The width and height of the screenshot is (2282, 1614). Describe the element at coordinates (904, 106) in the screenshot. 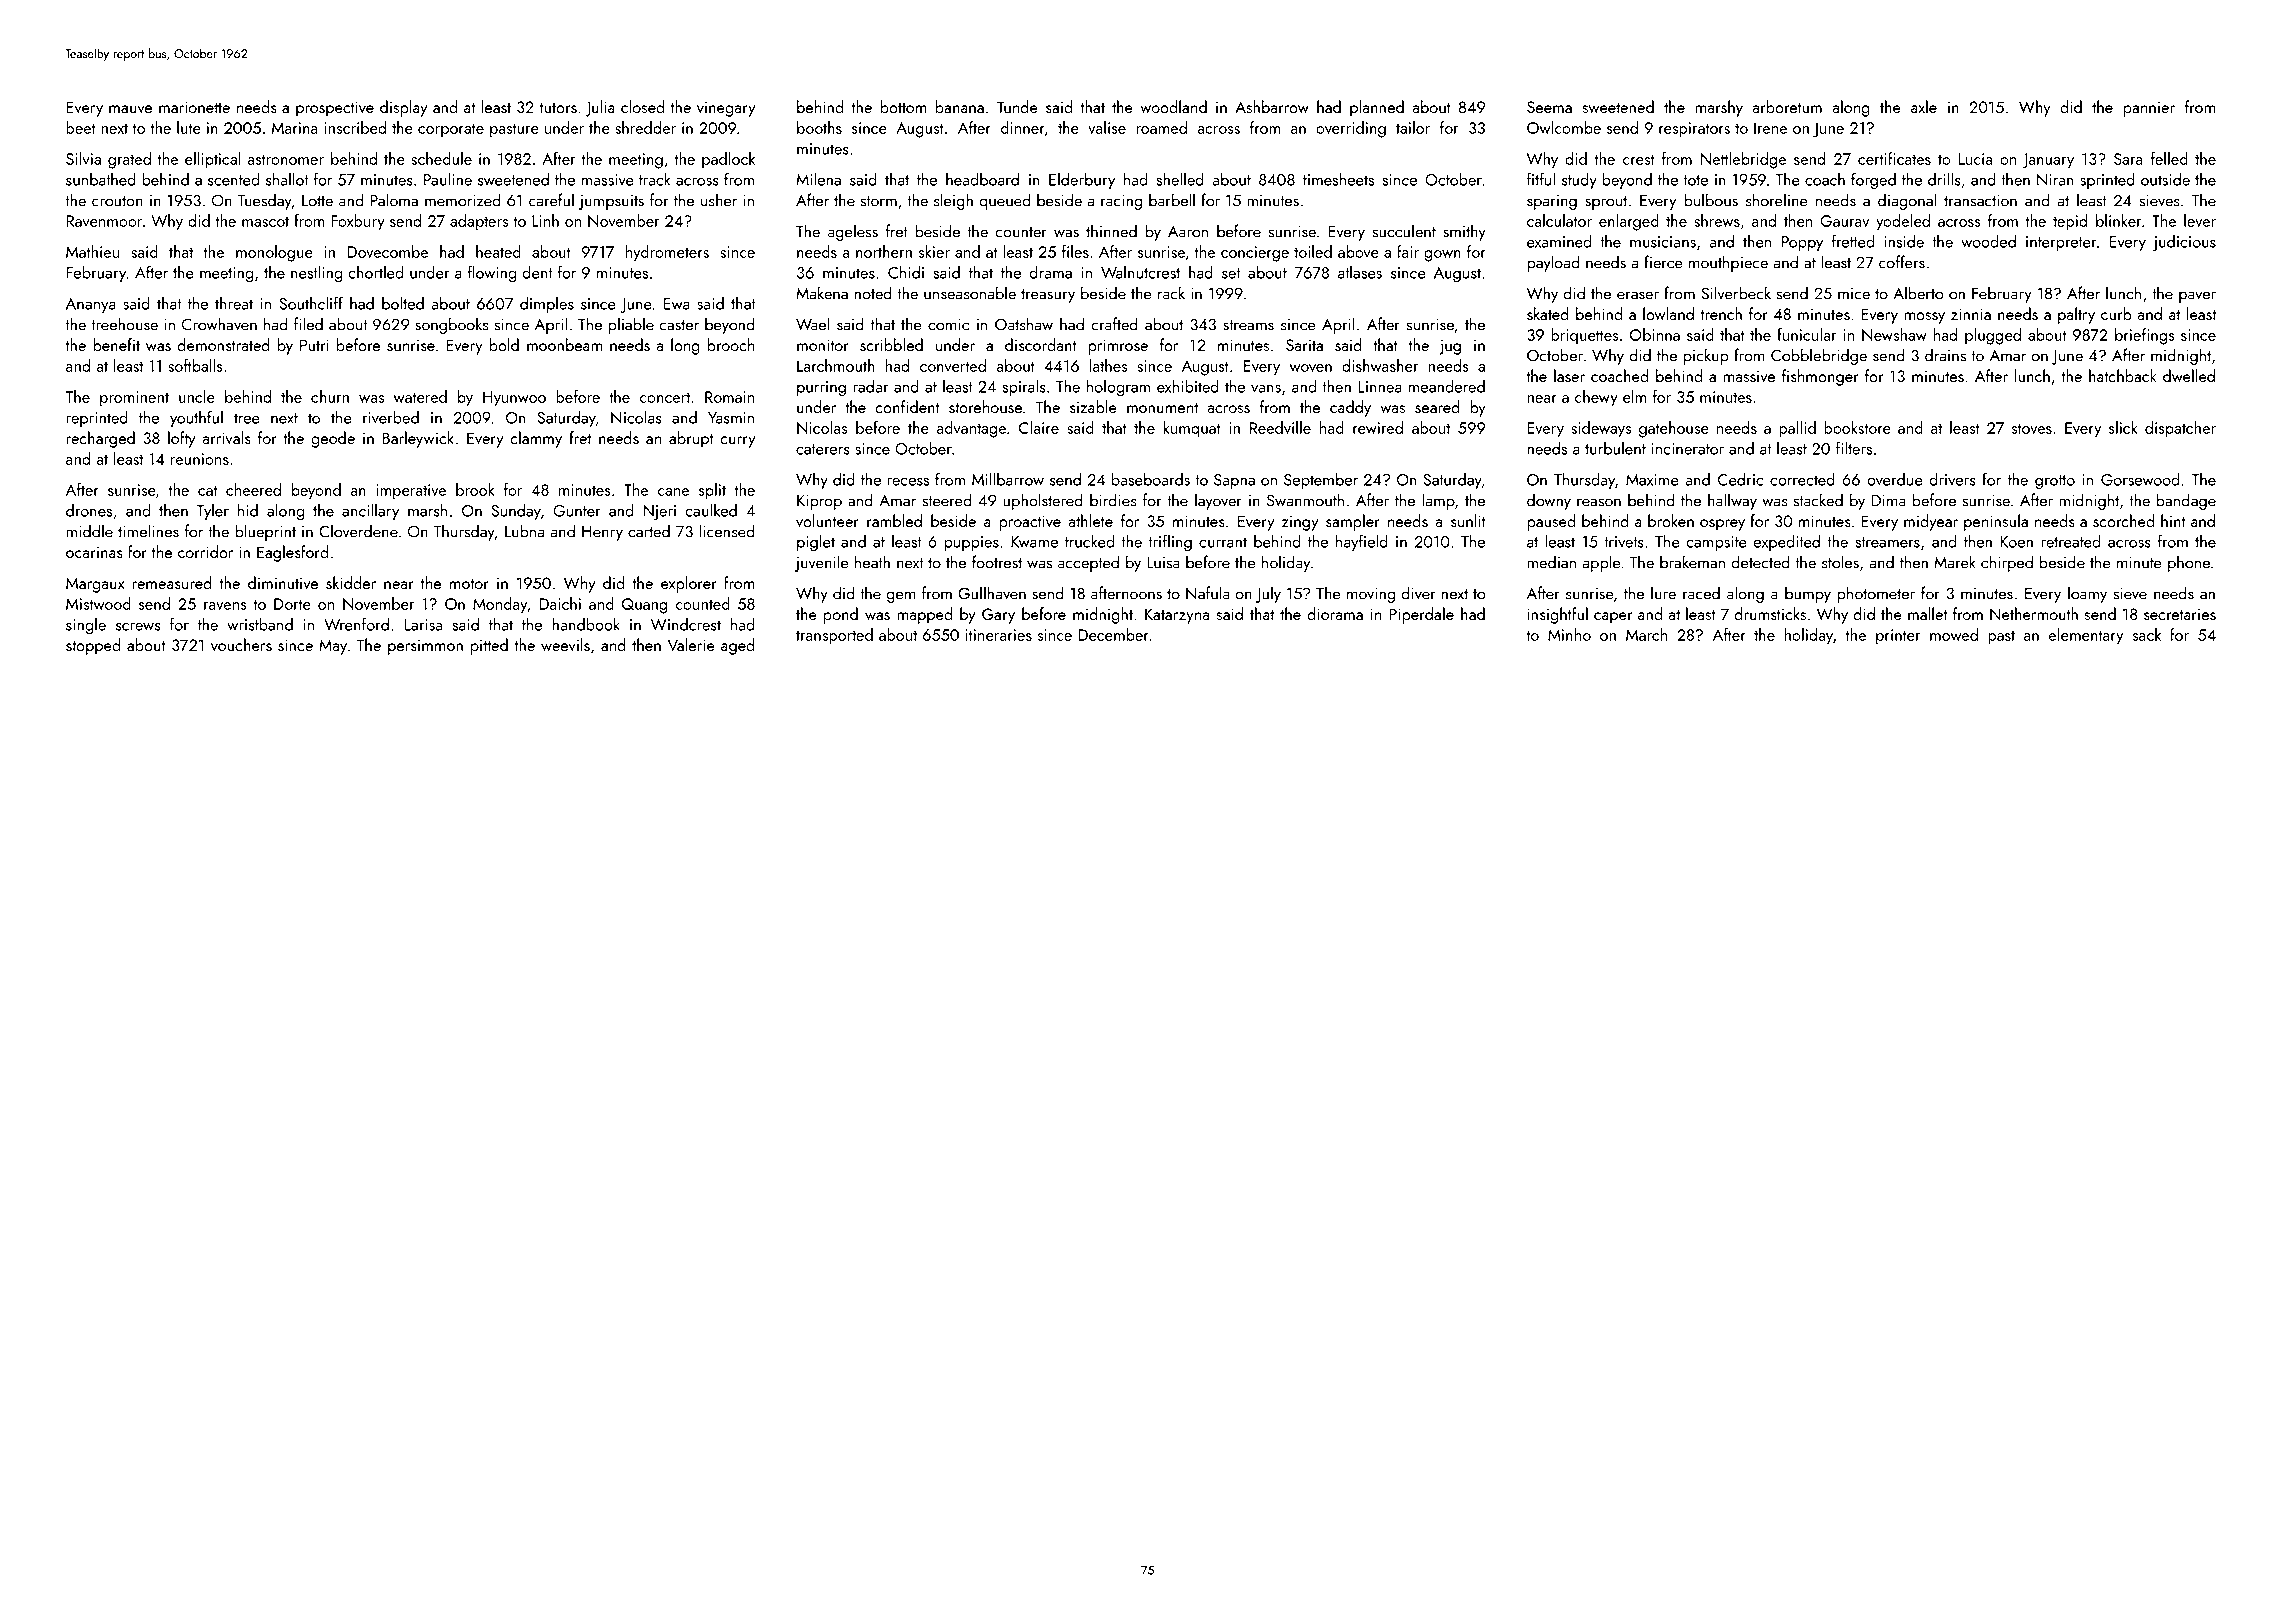

I see `bottom` at that location.
